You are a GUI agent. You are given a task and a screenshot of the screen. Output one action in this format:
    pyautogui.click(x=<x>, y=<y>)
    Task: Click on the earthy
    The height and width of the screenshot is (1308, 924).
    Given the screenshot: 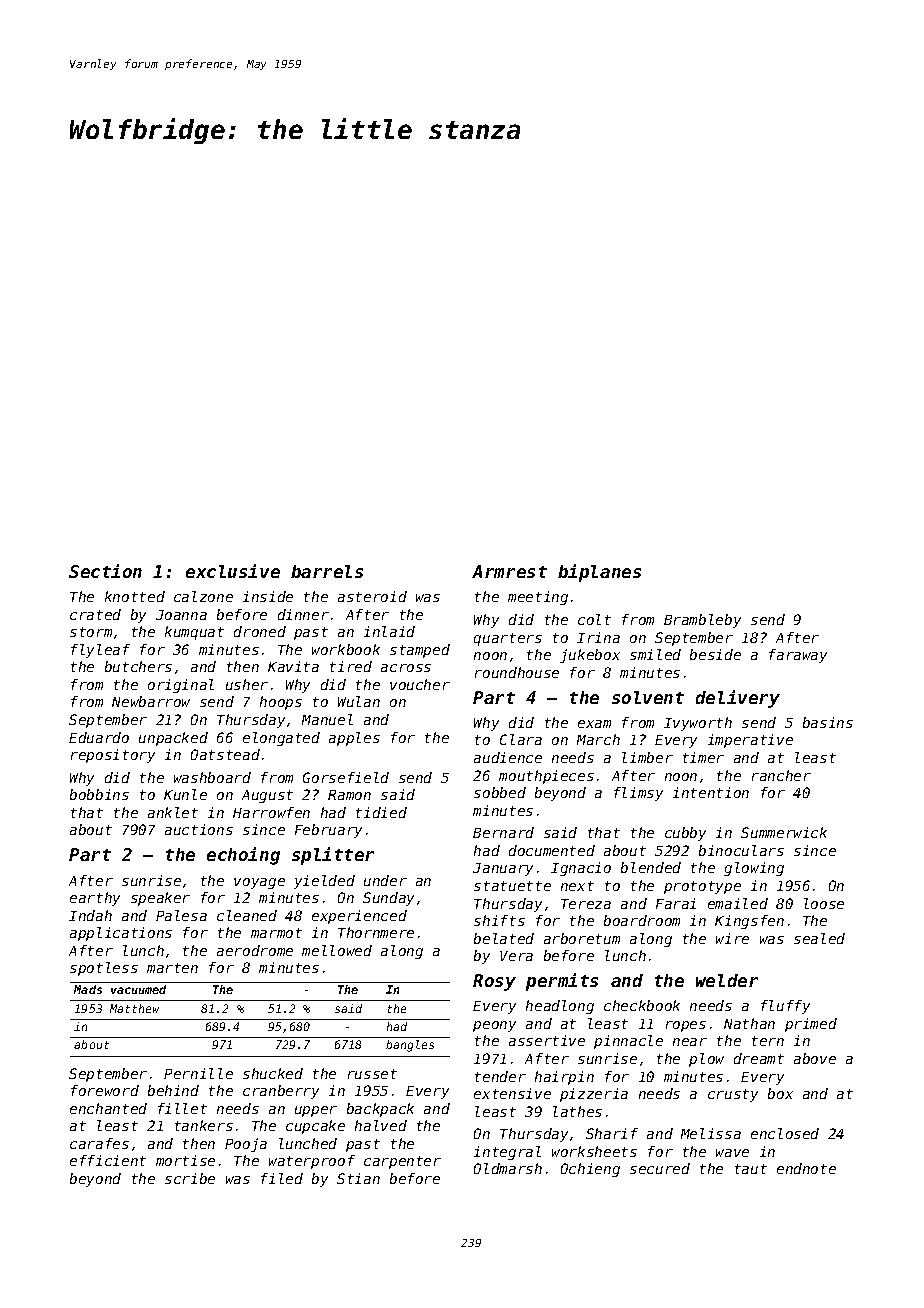 What is the action you would take?
    pyautogui.click(x=95, y=899)
